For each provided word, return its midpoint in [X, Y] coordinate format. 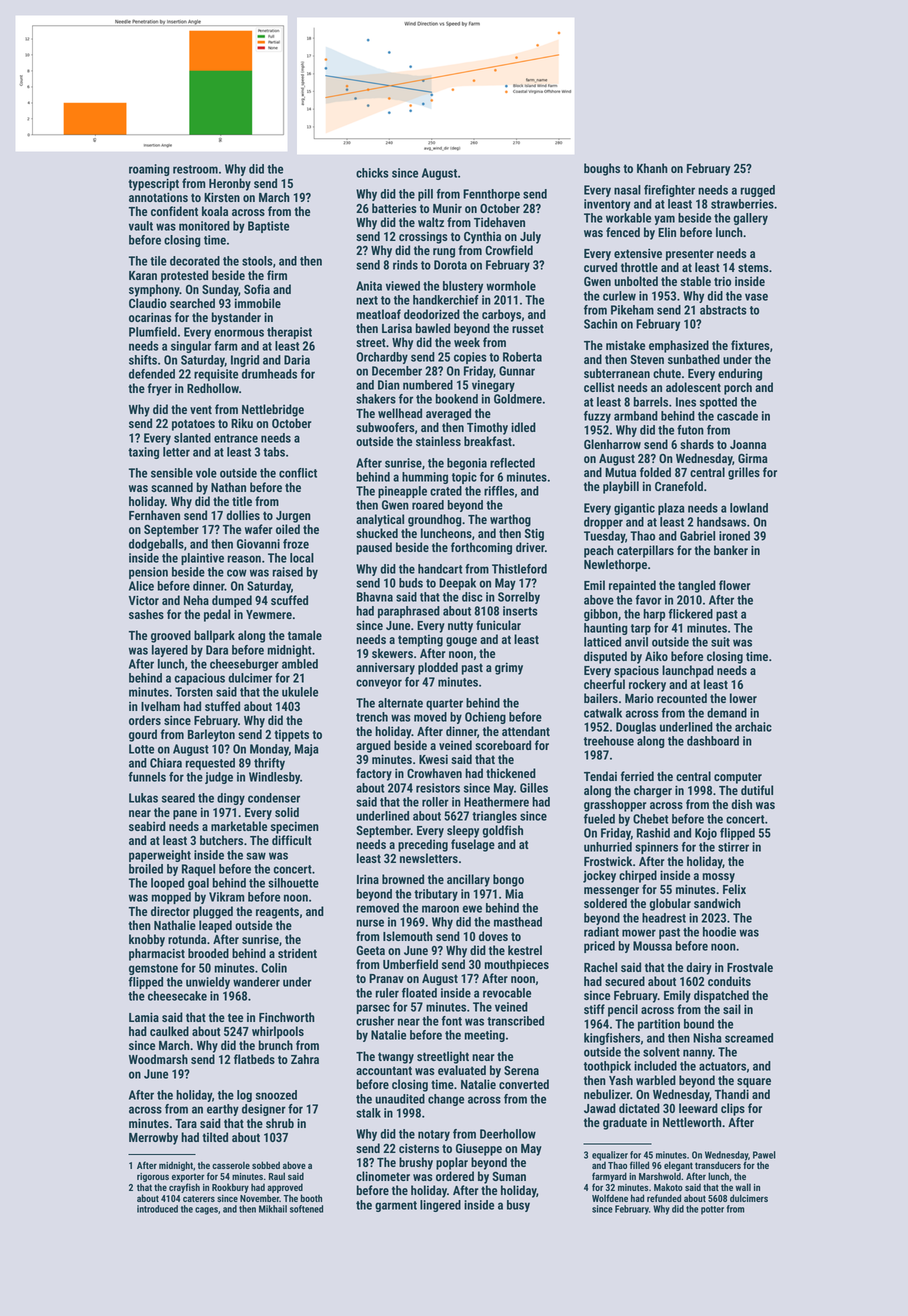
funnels [147, 777]
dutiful [757, 790]
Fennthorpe [491, 195]
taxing [143, 453]
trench [372, 717]
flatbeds [254, 1059]
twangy [396, 1058]
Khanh [652, 168]
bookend [456, 399]
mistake [625, 345]
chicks [372, 173]
